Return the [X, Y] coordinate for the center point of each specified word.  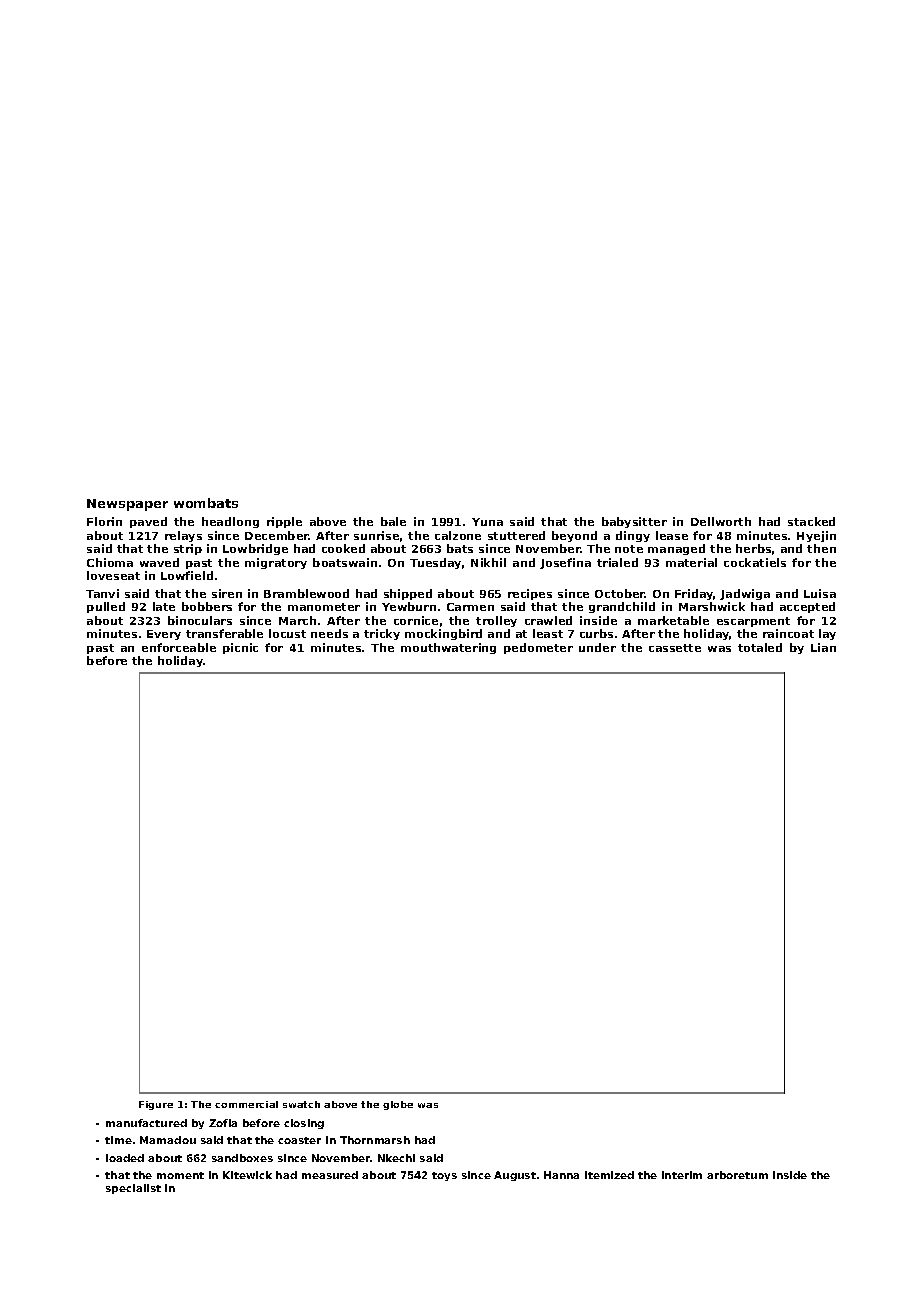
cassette [675, 648]
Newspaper [127, 505]
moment [180, 1175]
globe [398, 1105]
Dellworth [721, 521]
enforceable [179, 647]
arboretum [737, 1175]
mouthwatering [448, 648]
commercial [246, 1104]
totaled [760, 647]
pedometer [538, 648]
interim [682, 1175]
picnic [240, 648]
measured [330, 1175]
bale [393, 521]
